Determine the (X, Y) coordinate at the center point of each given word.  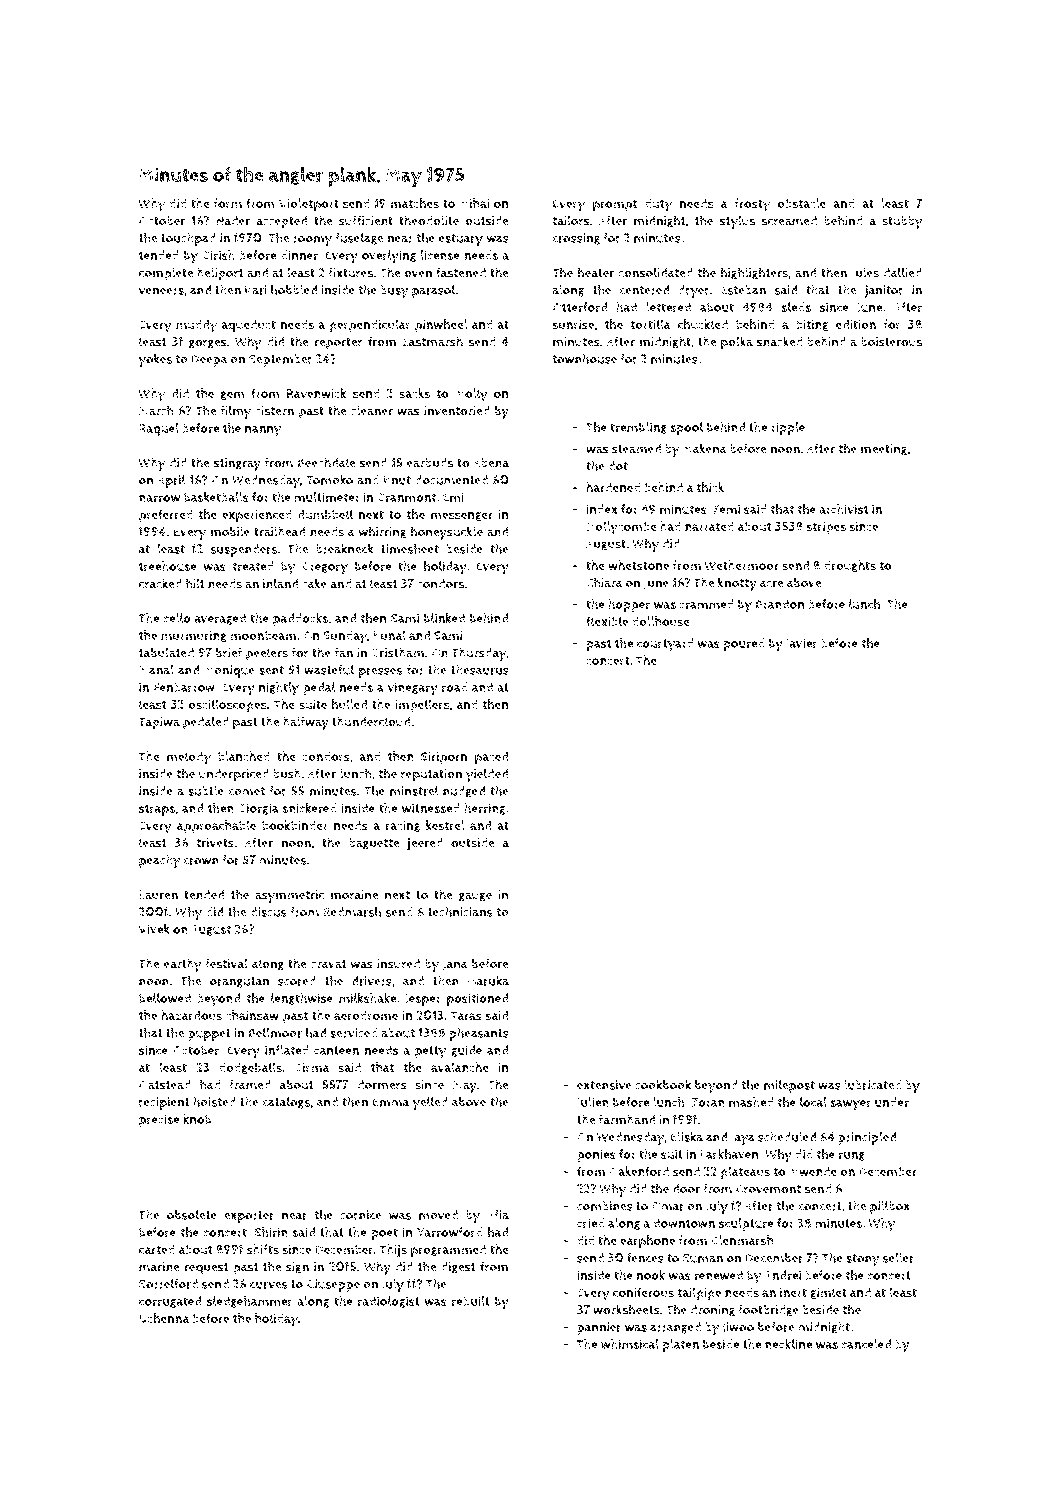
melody (189, 758)
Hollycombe (622, 528)
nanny (263, 431)
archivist (843, 509)
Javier (802, 644)
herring (485, 809)
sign (297, 1268)
